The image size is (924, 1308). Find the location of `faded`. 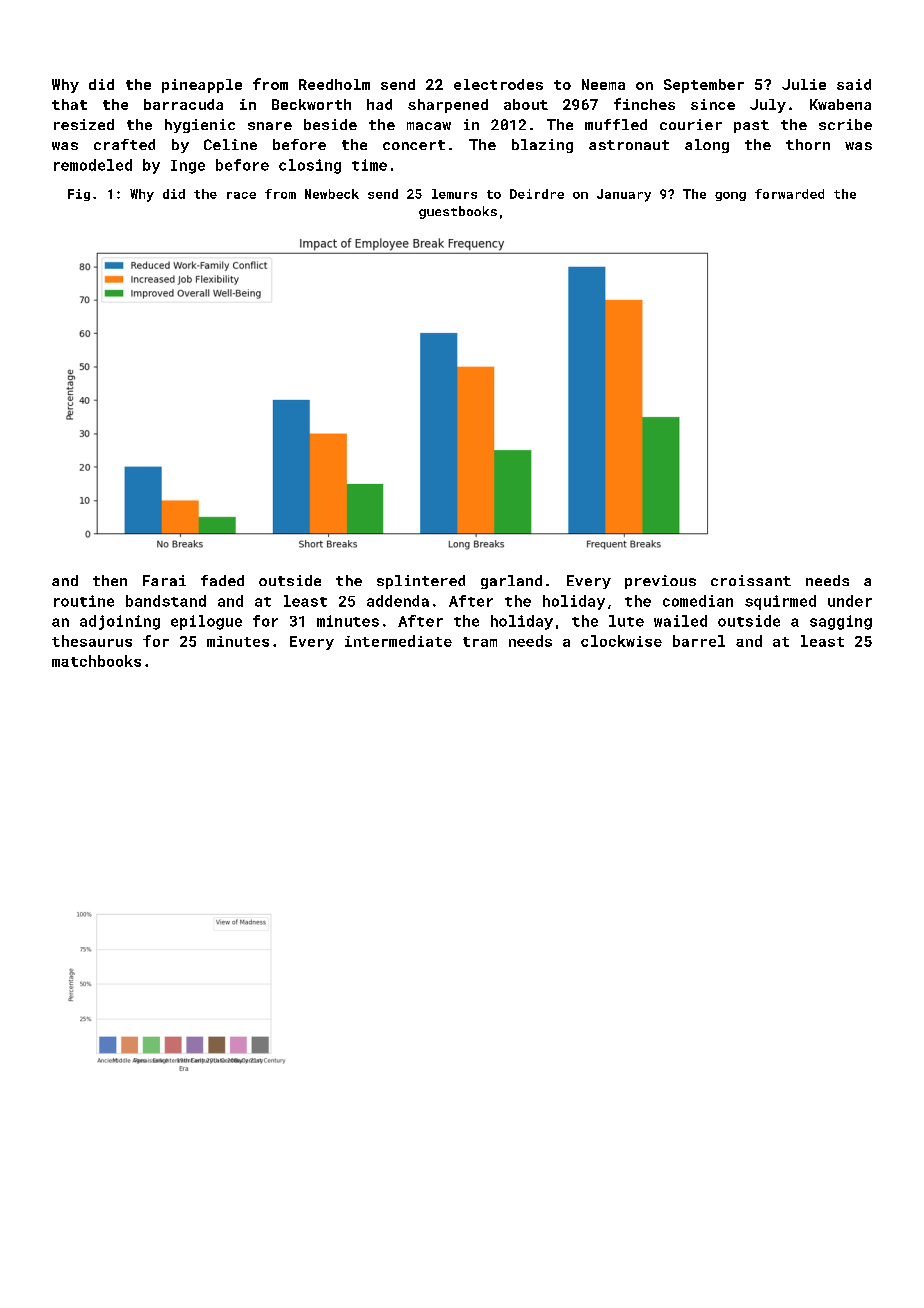

faded is located at coordinates (222, 580).
